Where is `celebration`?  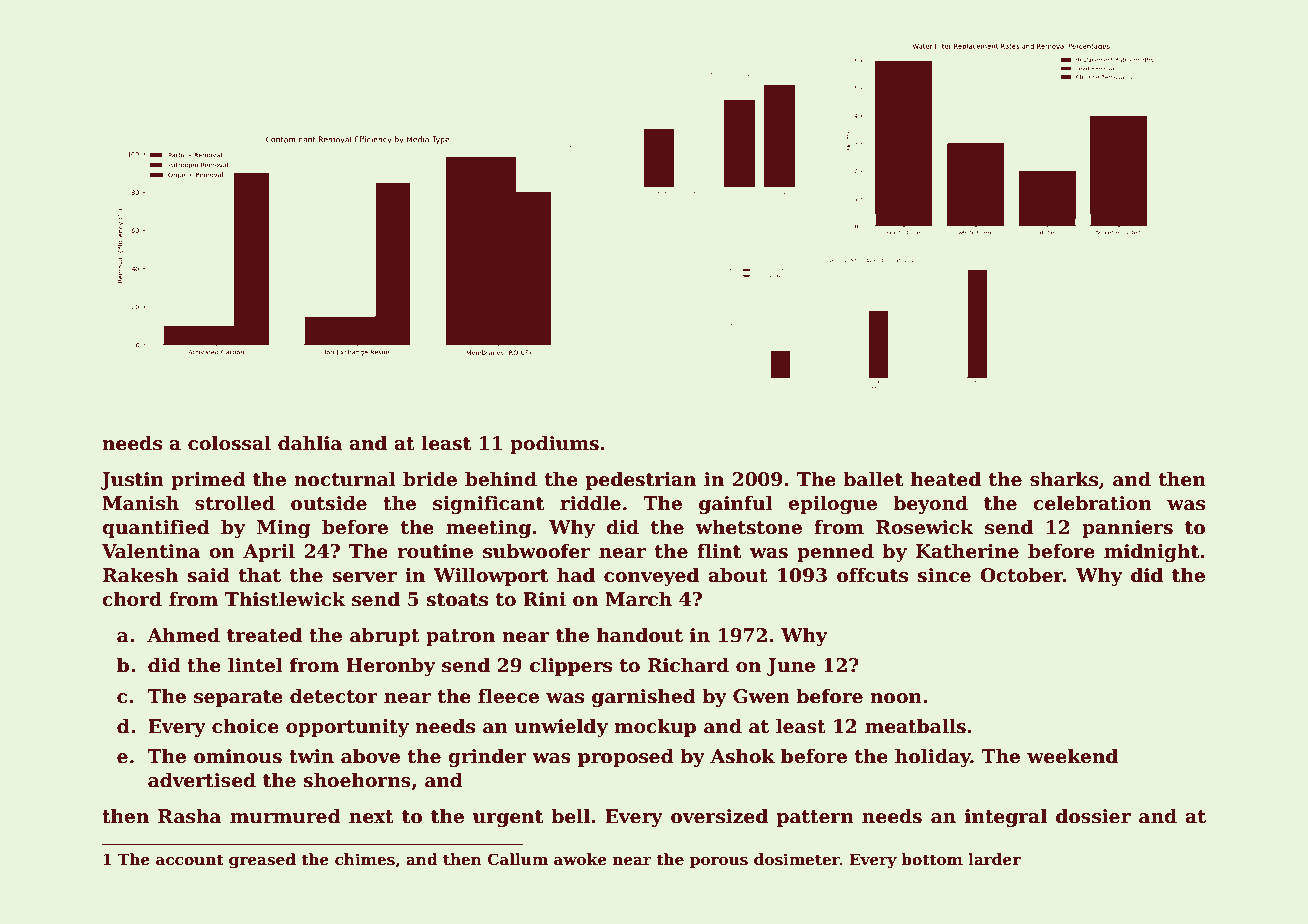
celebration is located at coordinates (1092, 503).
